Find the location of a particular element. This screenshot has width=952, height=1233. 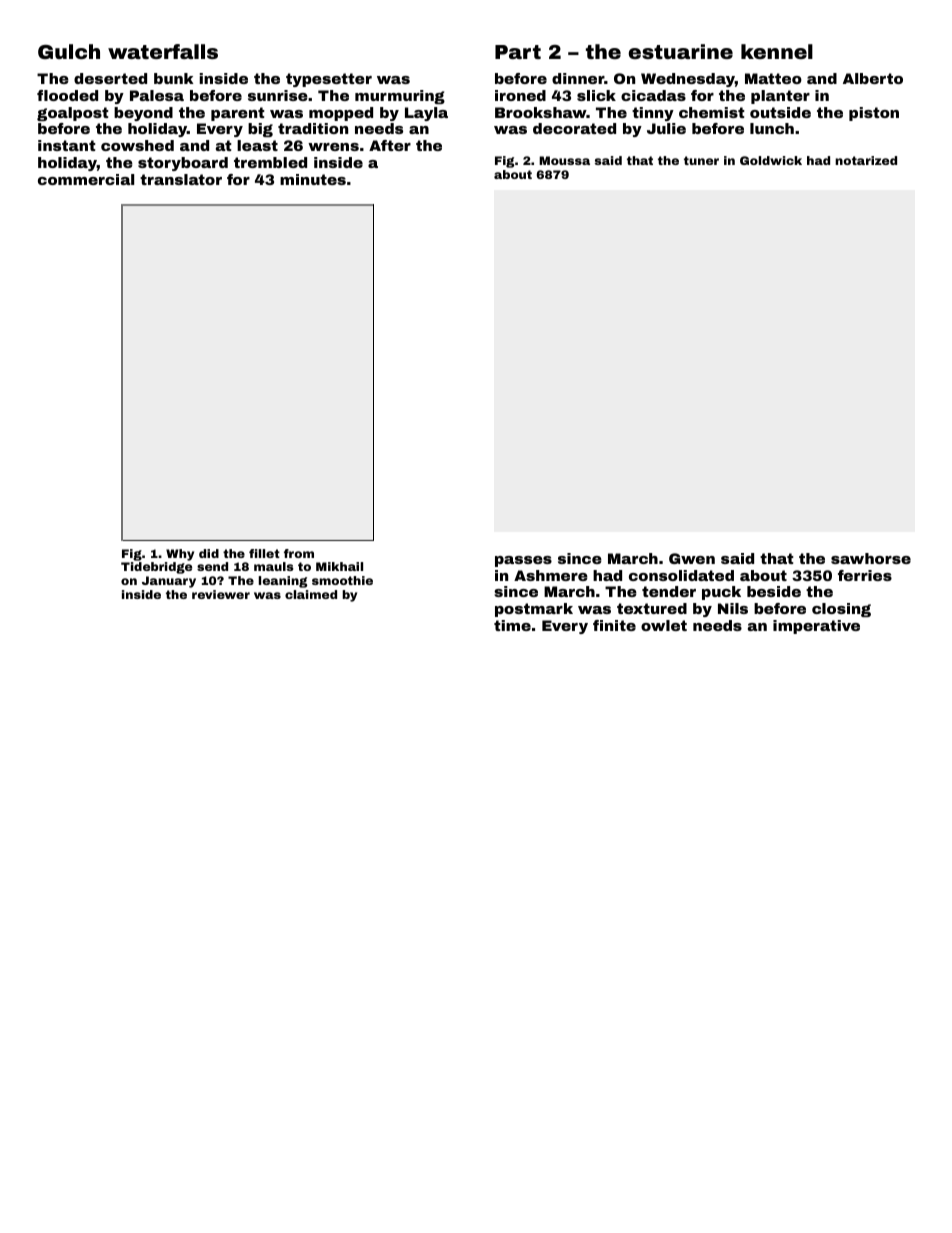

Why is located at coordinates (180, 555).
